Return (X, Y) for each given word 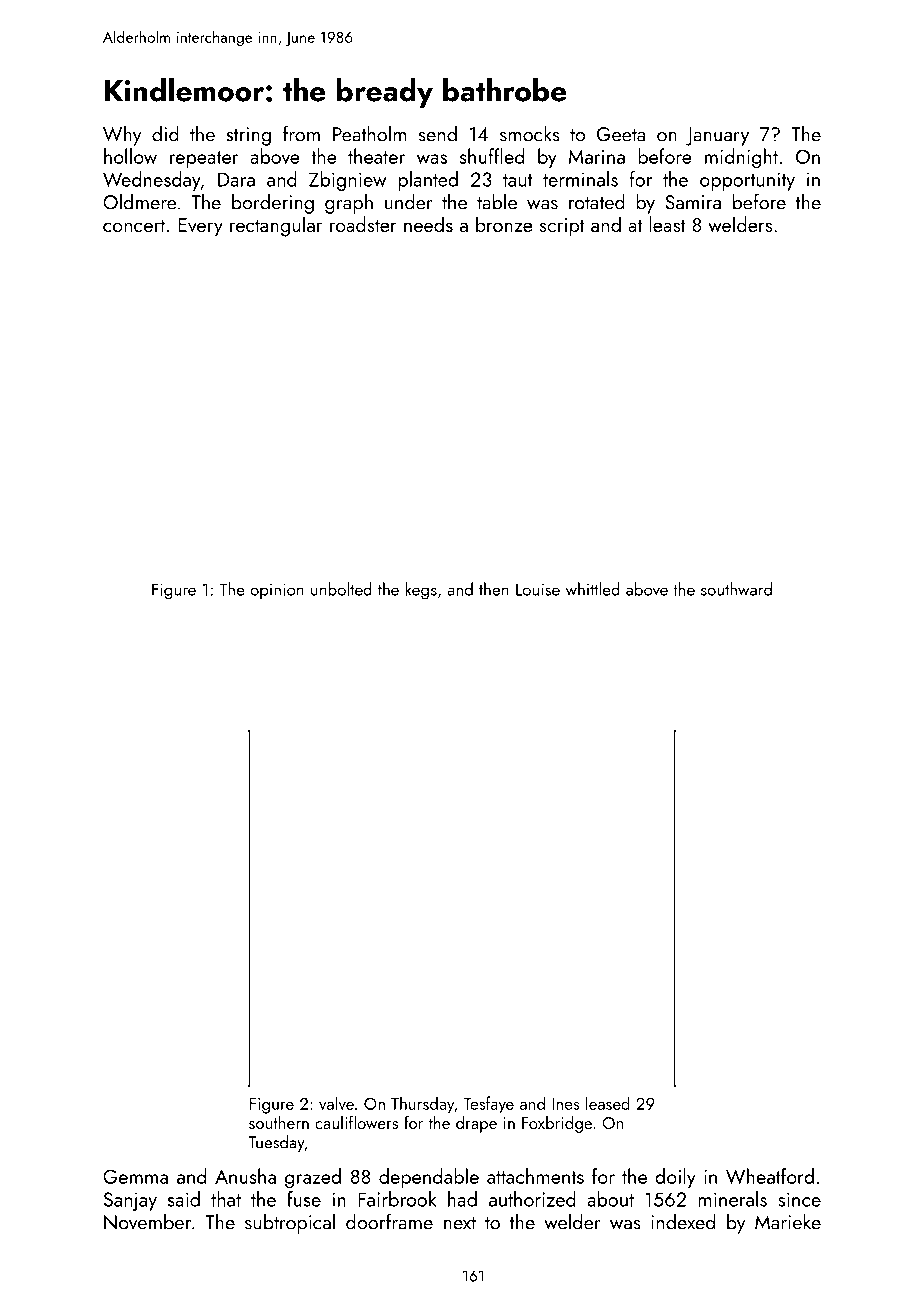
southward (736, 589)
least (667, 224)
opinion (277, 591)
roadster (363, 224)
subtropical (290, 1223)
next (460, 1223)
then (494, 589)
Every (200, 227)
